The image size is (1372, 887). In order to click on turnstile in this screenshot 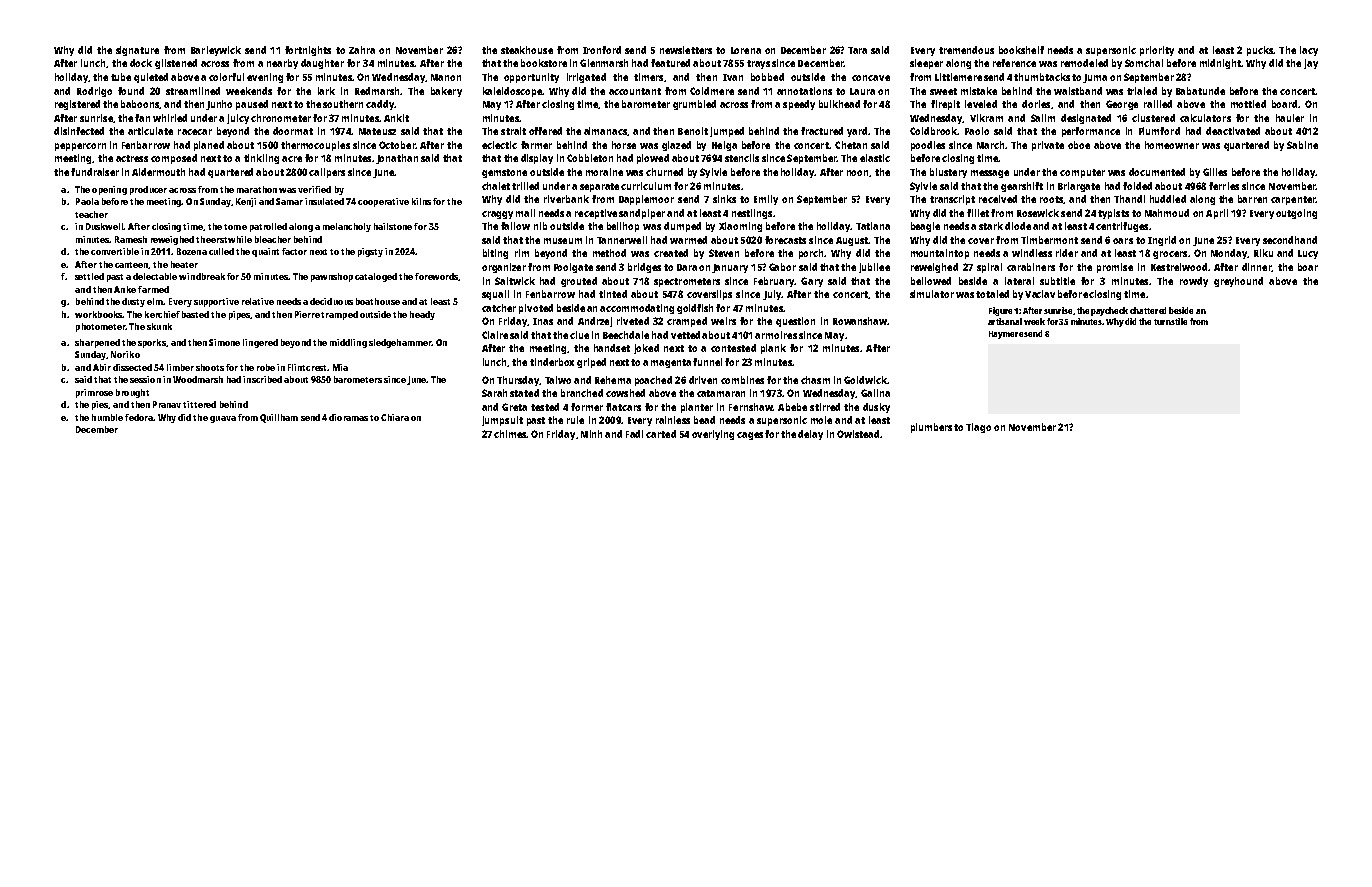, I will do `click(1170, 321)`.
